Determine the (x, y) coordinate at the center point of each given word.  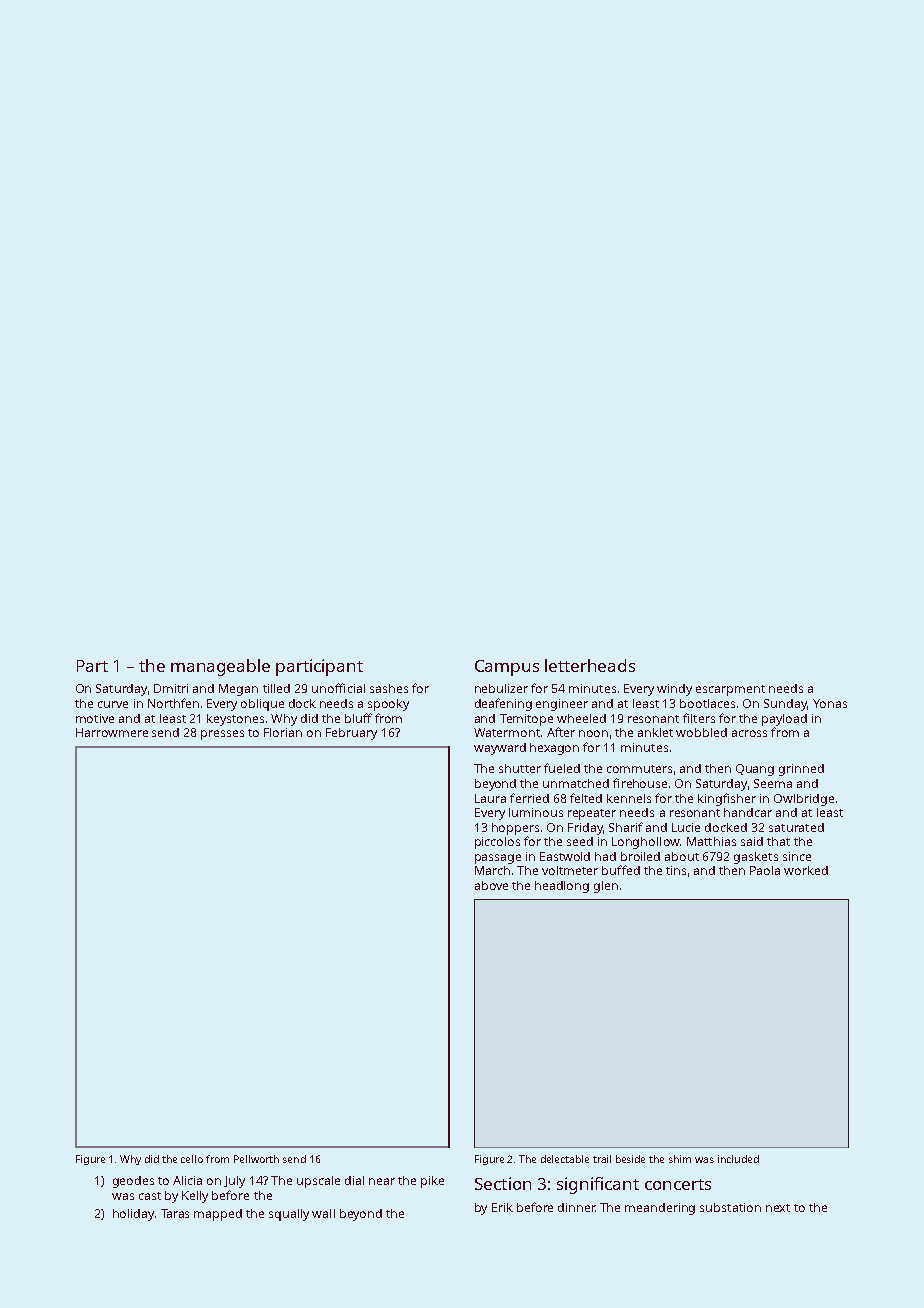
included (738, 1159)
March (492, 870)
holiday (133, 1215)
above (491, 885)
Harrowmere (112, 732)
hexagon (554, 749)
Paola (765, 870)
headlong (562, 887)
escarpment (730, 690)
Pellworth (256, 1159)
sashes (389, 688)
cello (192, 1159)
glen (606, 887)
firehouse (640, 783)
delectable (565, 1159)
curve (113, 704)
